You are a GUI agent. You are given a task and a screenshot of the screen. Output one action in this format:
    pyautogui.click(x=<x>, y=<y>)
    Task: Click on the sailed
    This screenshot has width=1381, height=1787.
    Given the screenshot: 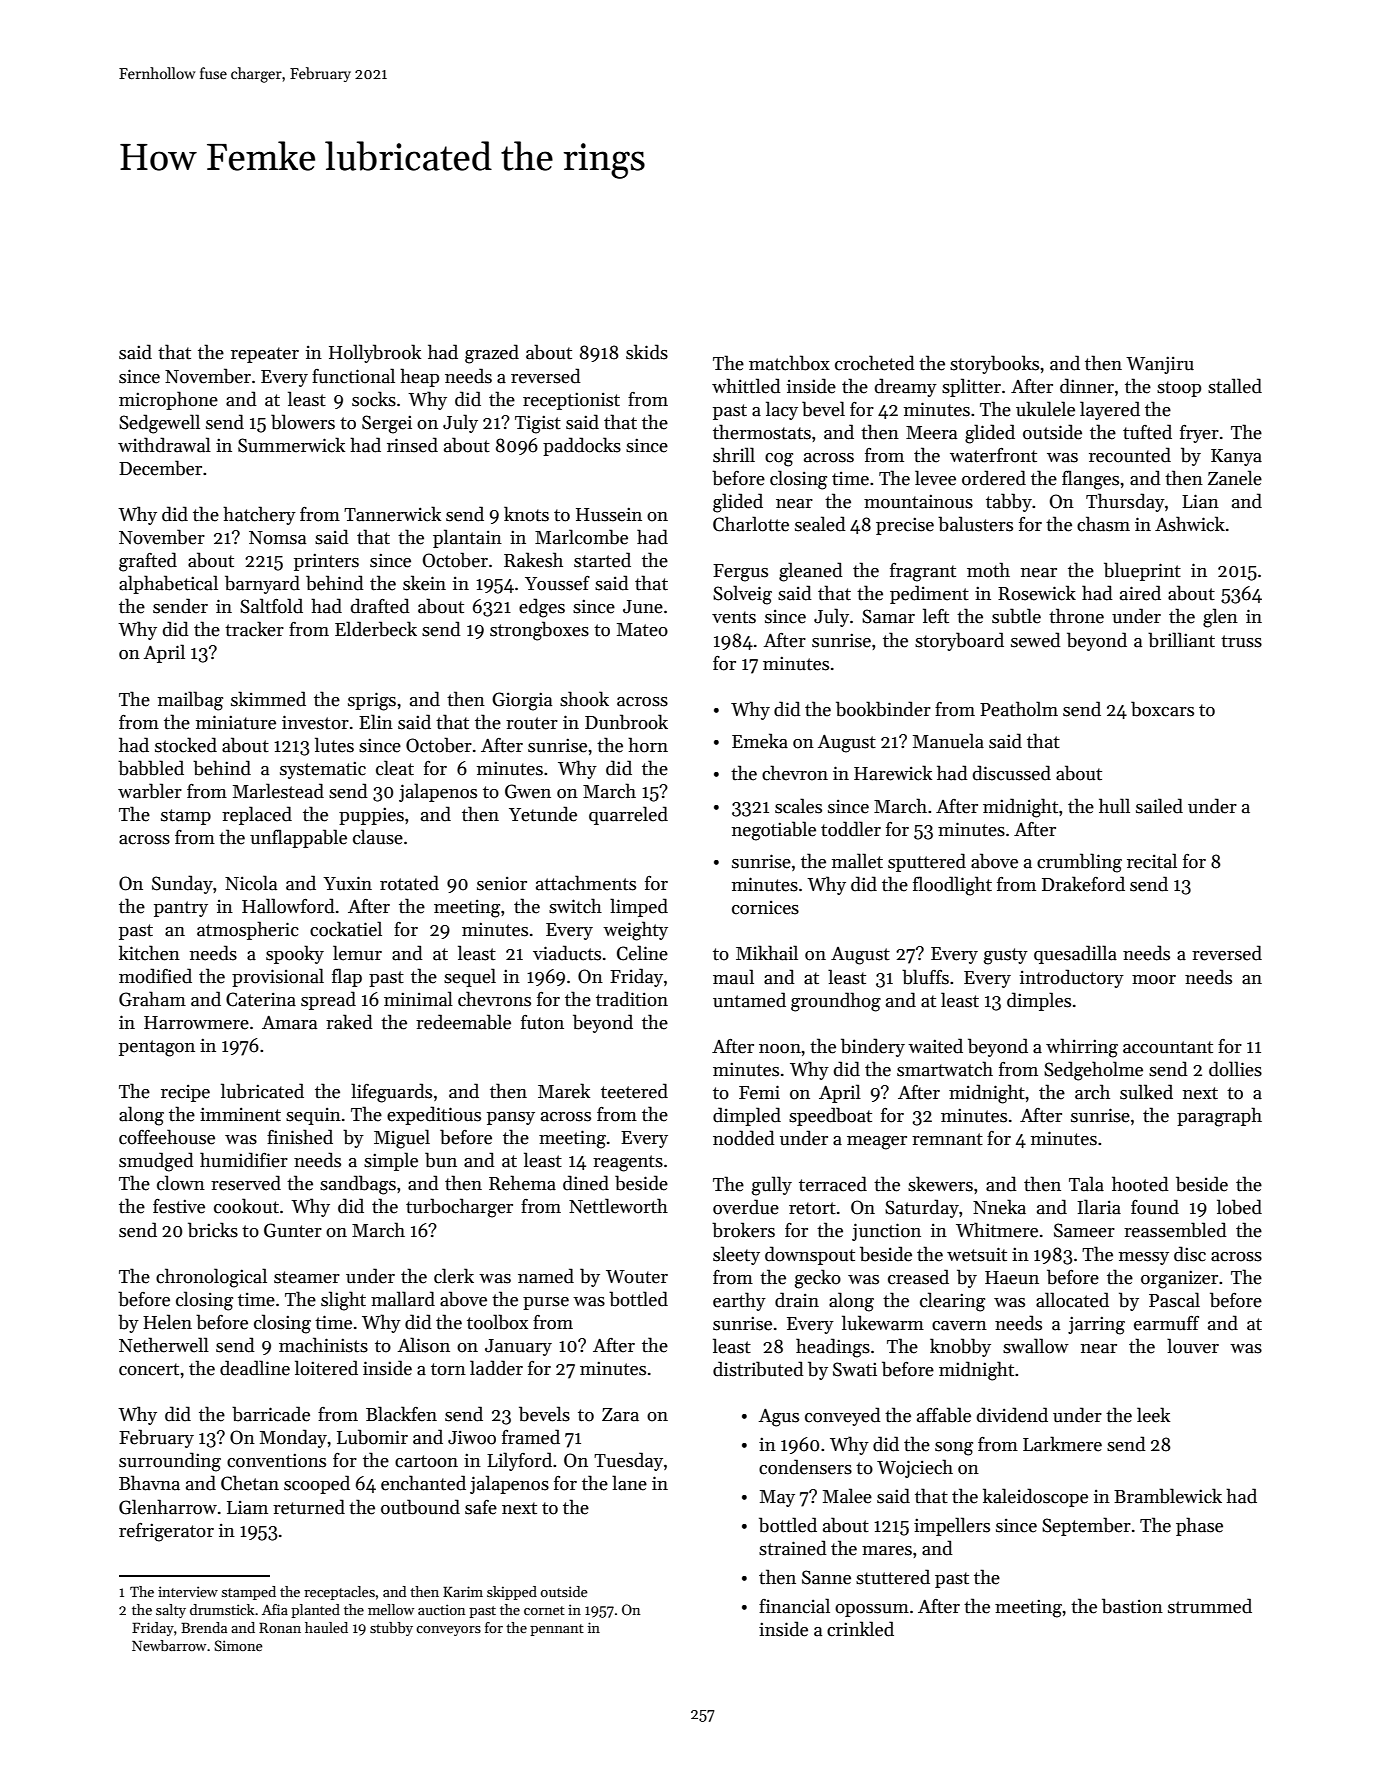 What is the action you would take?
    pyautogui.click(x=1159, y=806)
